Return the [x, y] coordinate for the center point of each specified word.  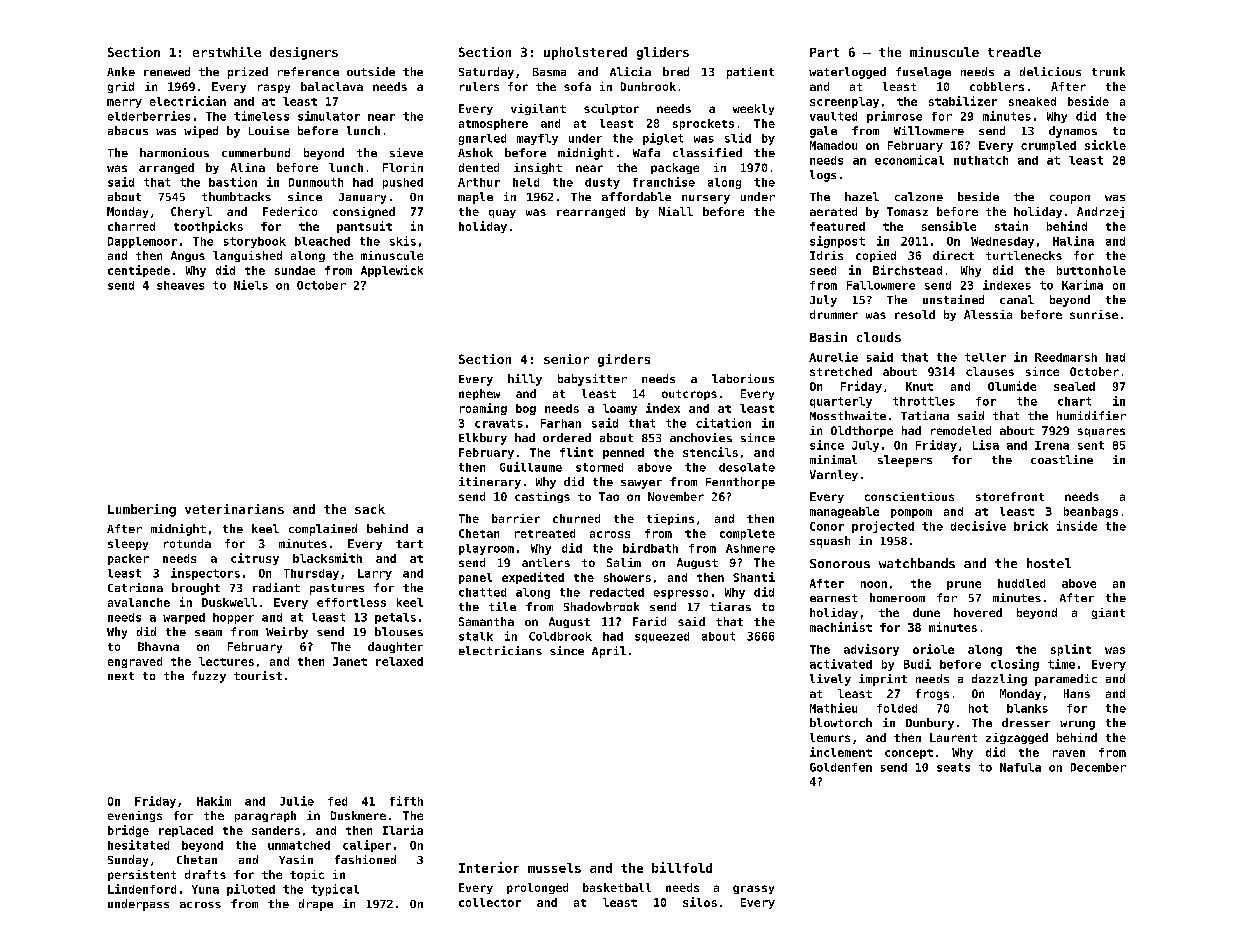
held [526, 182]
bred [676, 71]
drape [316, 905]
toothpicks [208, 227]
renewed [167, 71]
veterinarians [234, 509]
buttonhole [1091, 270]
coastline [1062, 459]
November [676, 496]
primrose [894, 117]
